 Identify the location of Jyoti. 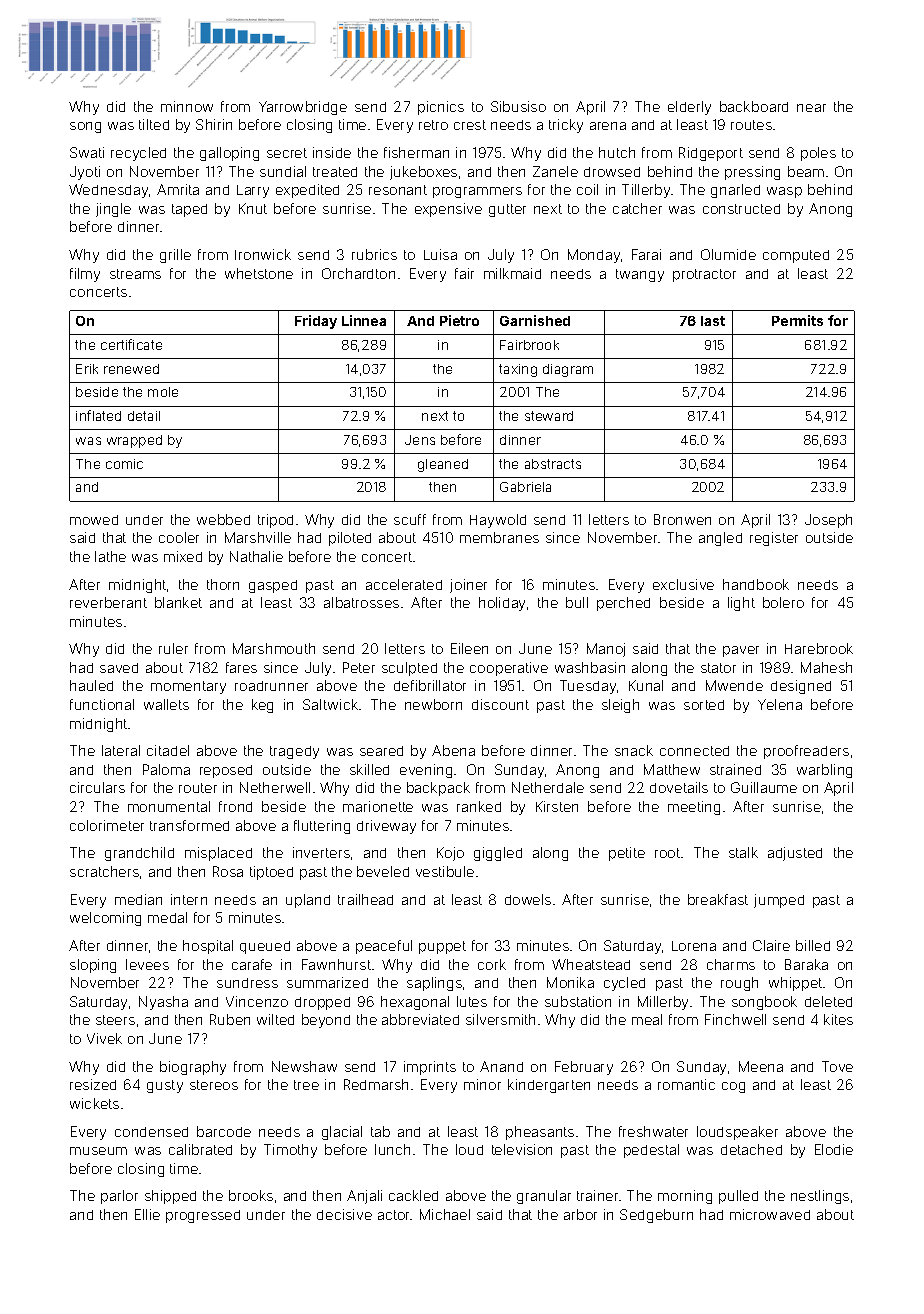
(85, 173).
